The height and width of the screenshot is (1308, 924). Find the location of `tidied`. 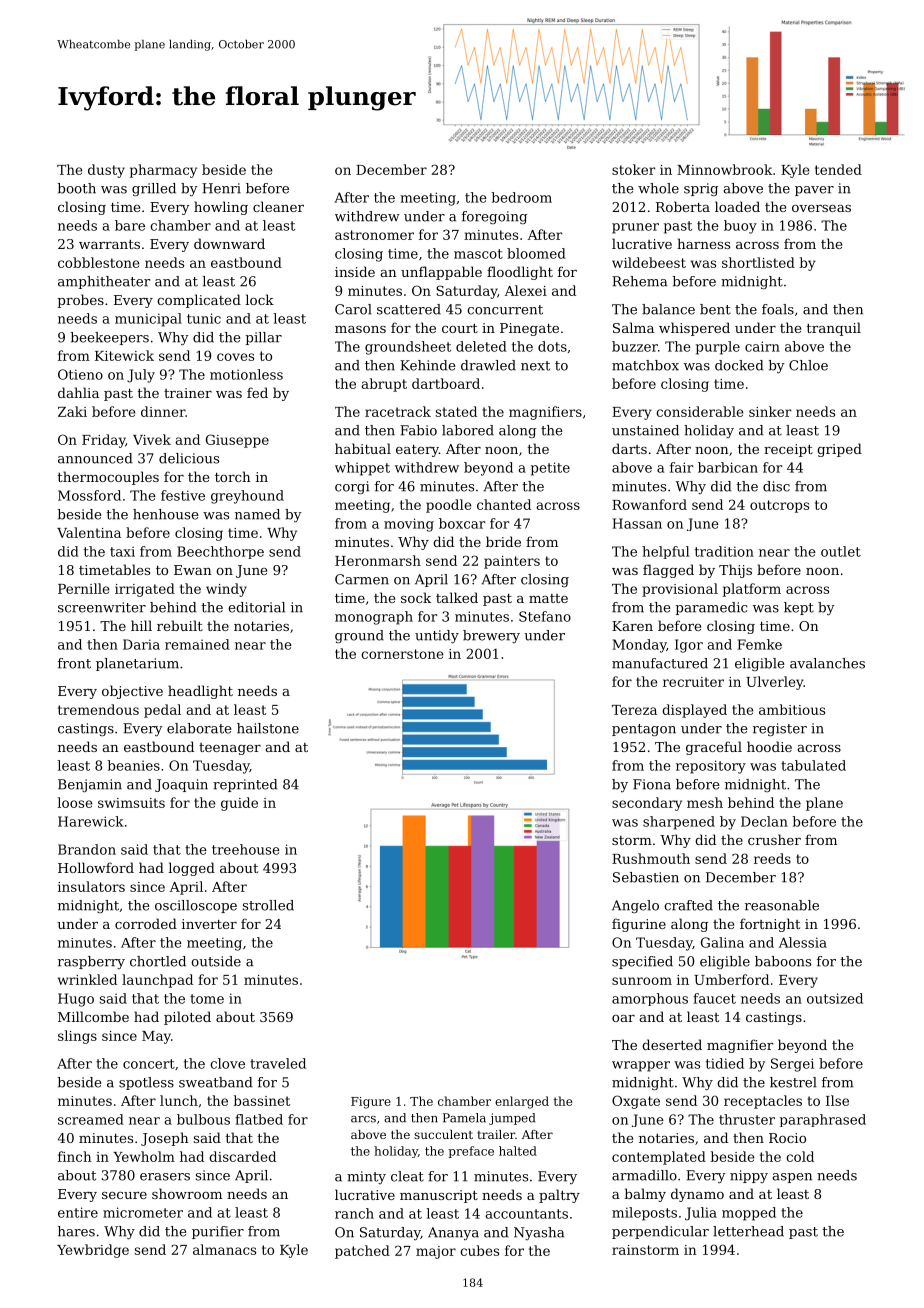

tidied is located at coordinates (725, 1063).
